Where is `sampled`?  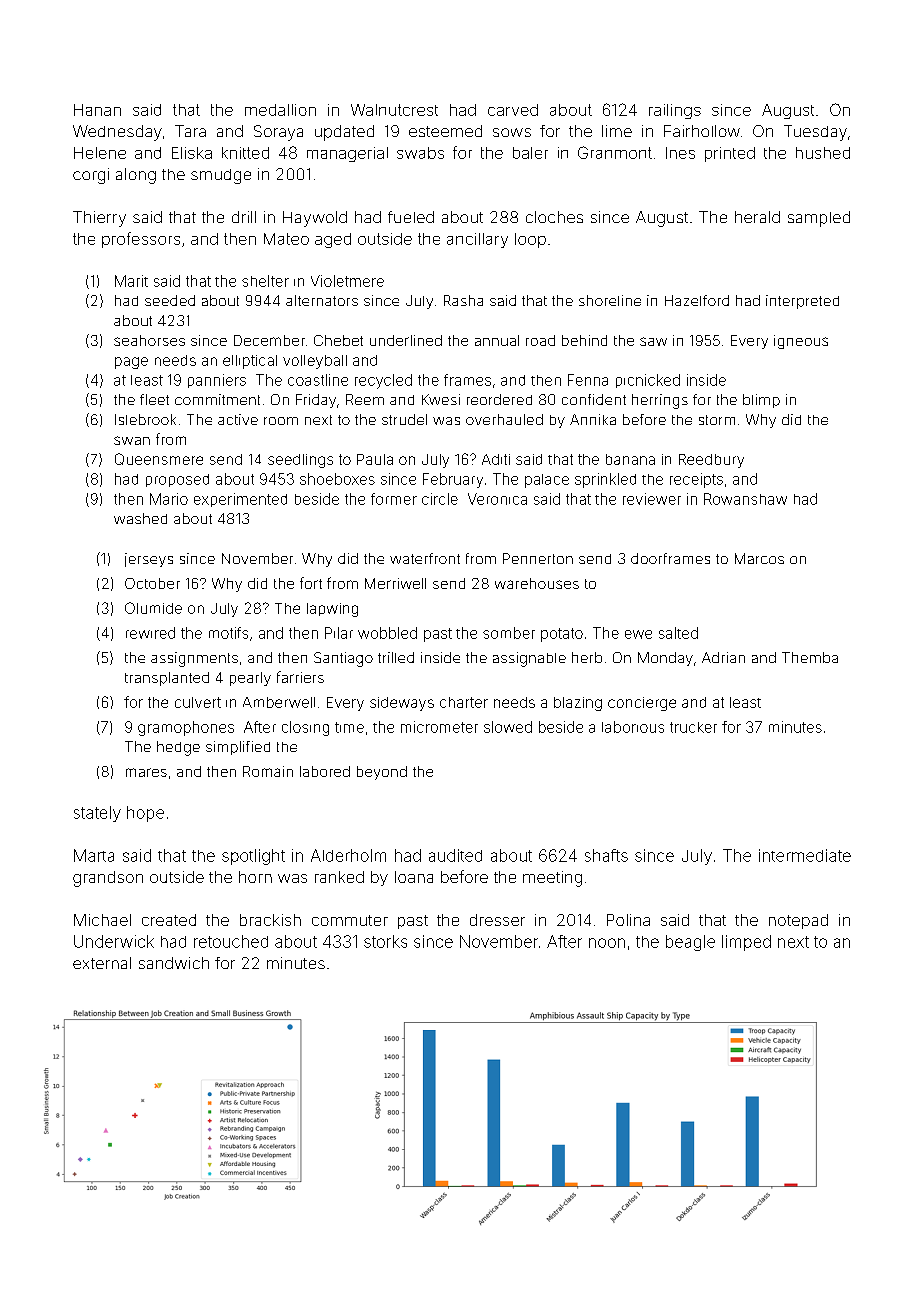 sampled is located at coordinates (819, 219).
